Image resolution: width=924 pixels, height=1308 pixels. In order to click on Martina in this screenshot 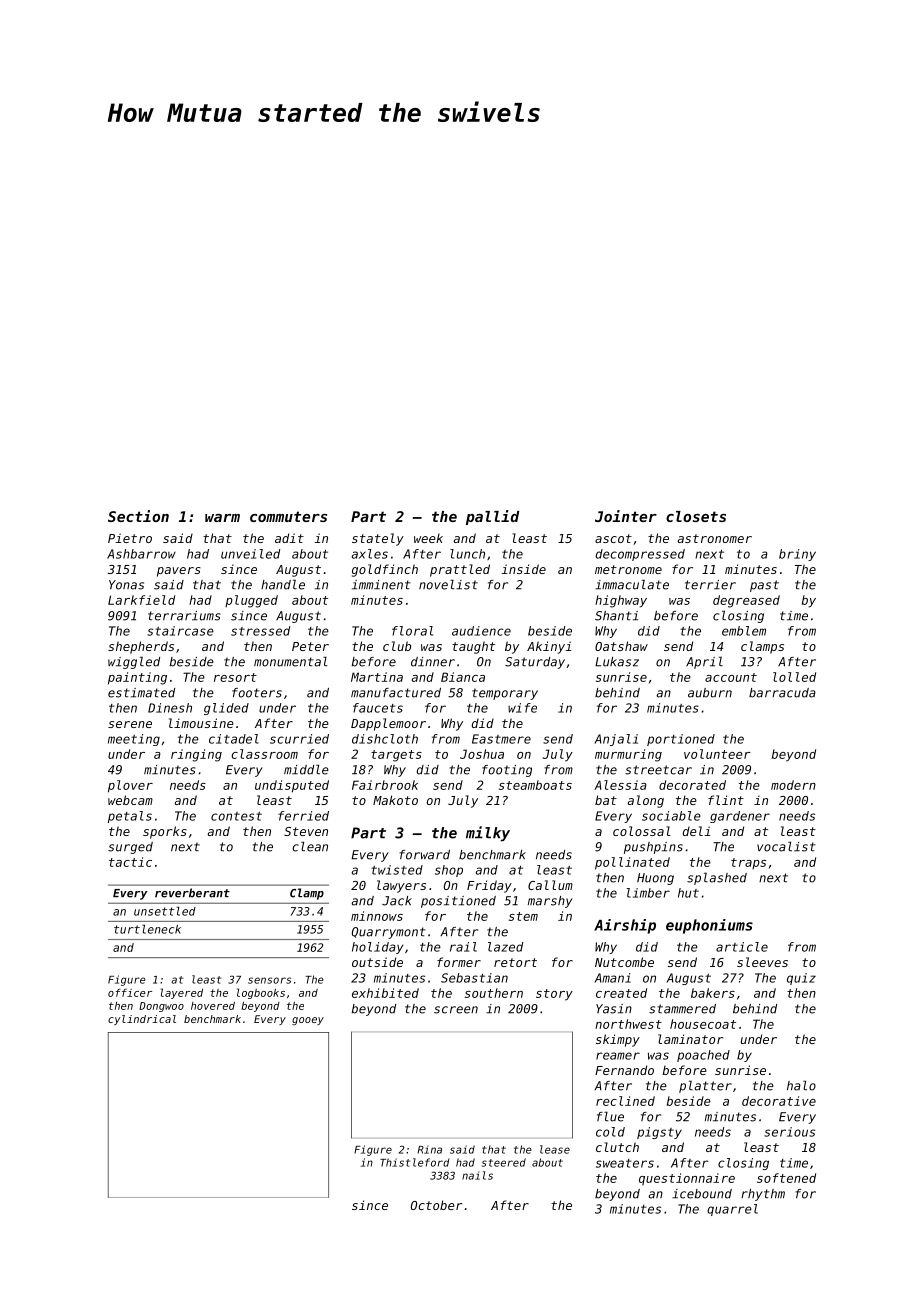, I will do `click(377, 677)`.
